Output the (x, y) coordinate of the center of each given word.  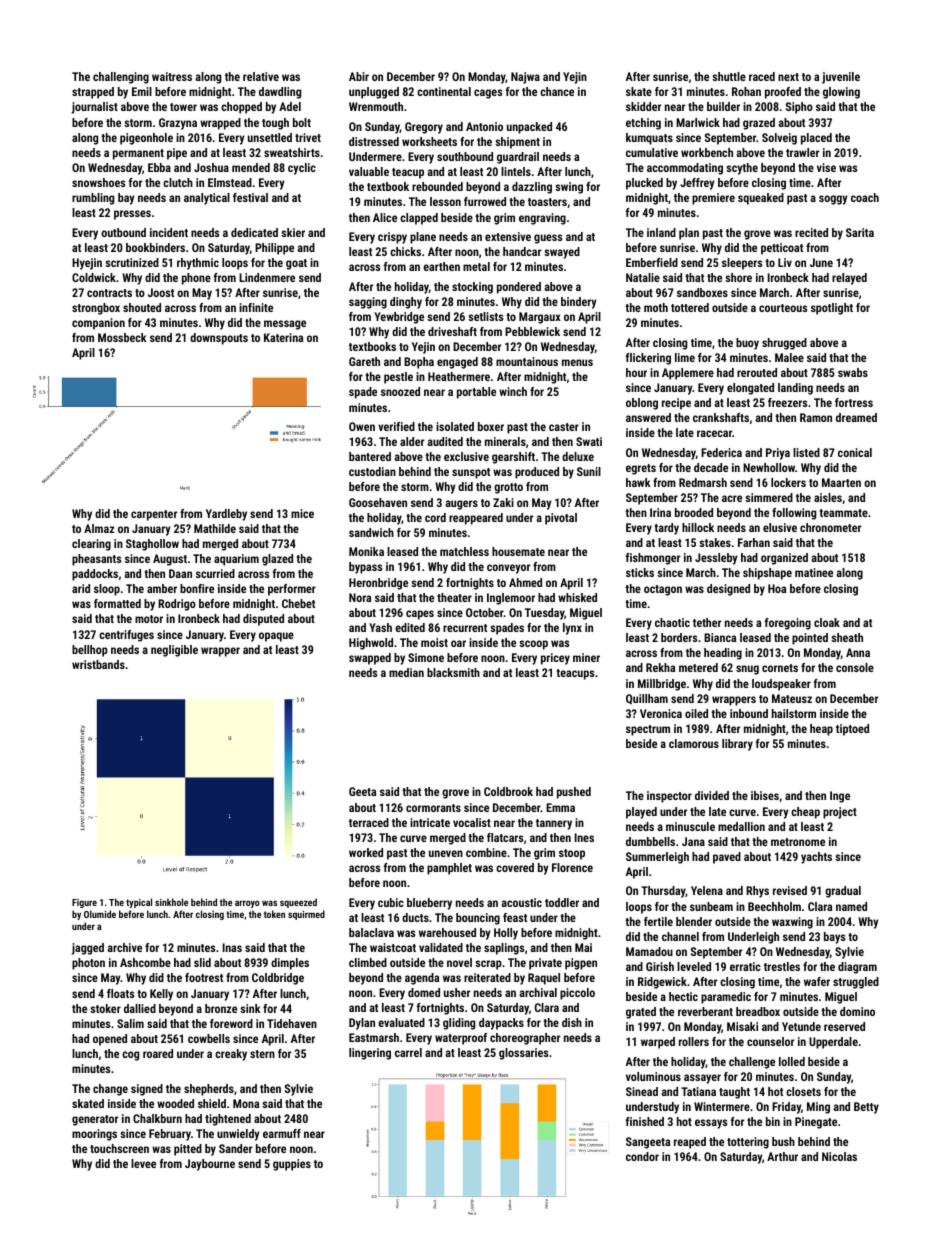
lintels (516, 171)
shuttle (729, 76)
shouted (142, 307)
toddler (562, 902)
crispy (392, 238)
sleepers (742, 264)
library (737, 745)
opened (110, 1040)
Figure (84, 903)
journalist (94, 108)
